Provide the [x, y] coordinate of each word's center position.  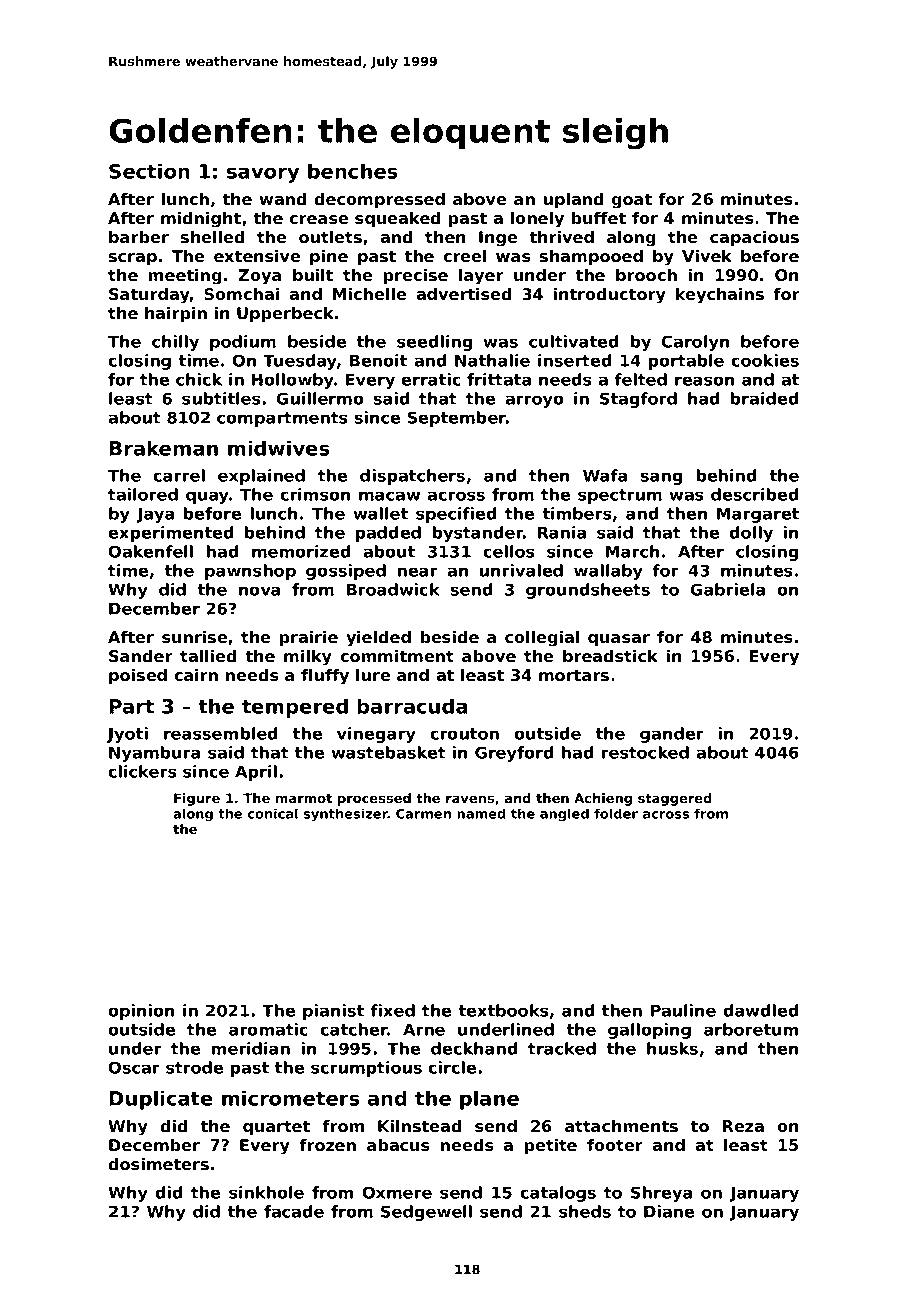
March [633, 551]
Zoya [259, 277]
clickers [142, 771]
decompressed [379, 200]
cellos [509, 551]
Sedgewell [426, 1213]
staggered [675, 799]
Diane [669, 1211]
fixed [393, 1010]
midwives [279, 448]
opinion [141, 1012]
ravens [470, 799]
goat [631, 201]
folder [616, 813]
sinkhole [266, 1192]
